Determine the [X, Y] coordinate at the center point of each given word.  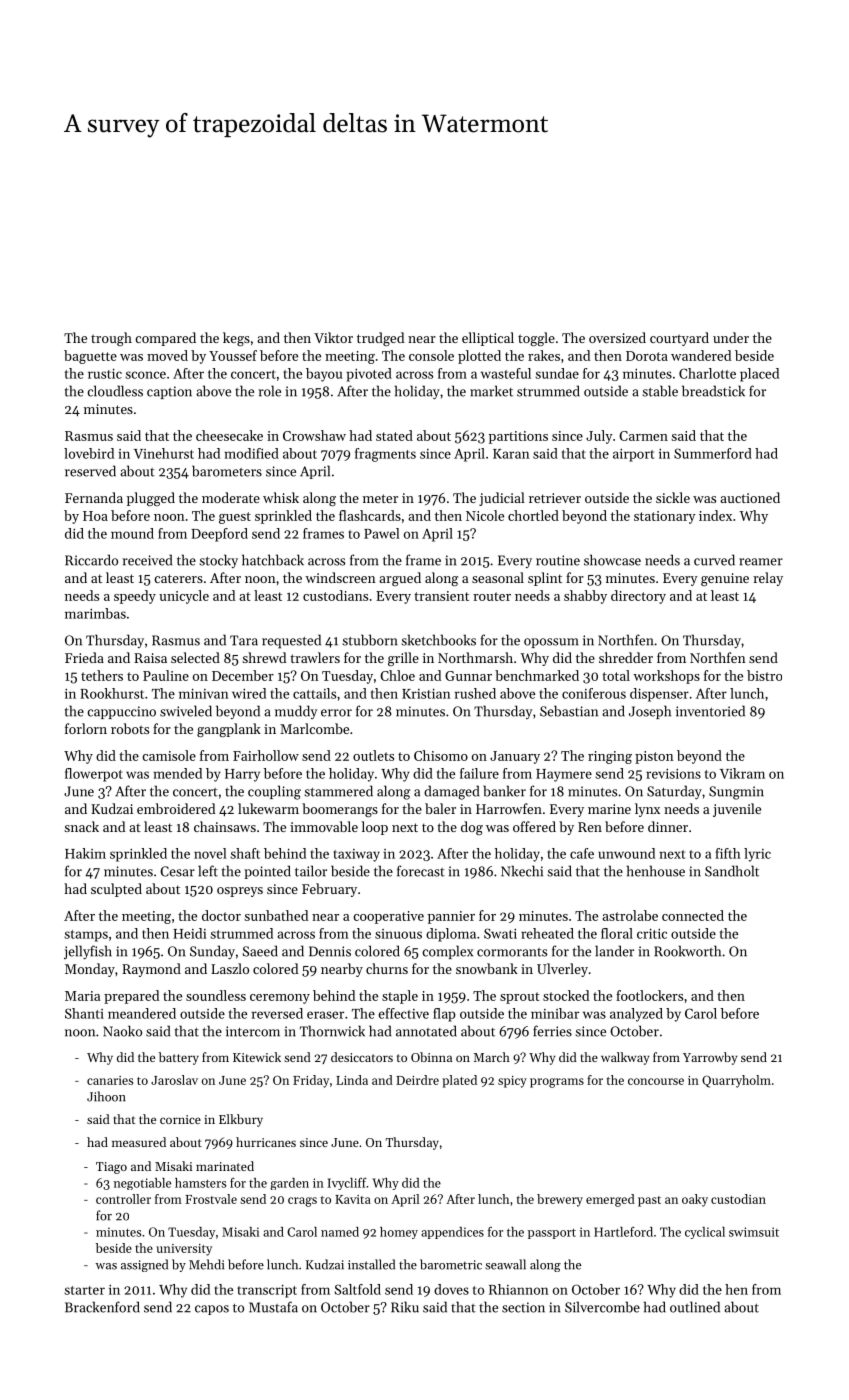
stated [394, 435]
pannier [451, 917]
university [184, 1250]
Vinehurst [164, 453]
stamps [86, 936]
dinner [668, 826]
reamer [761, 562]
